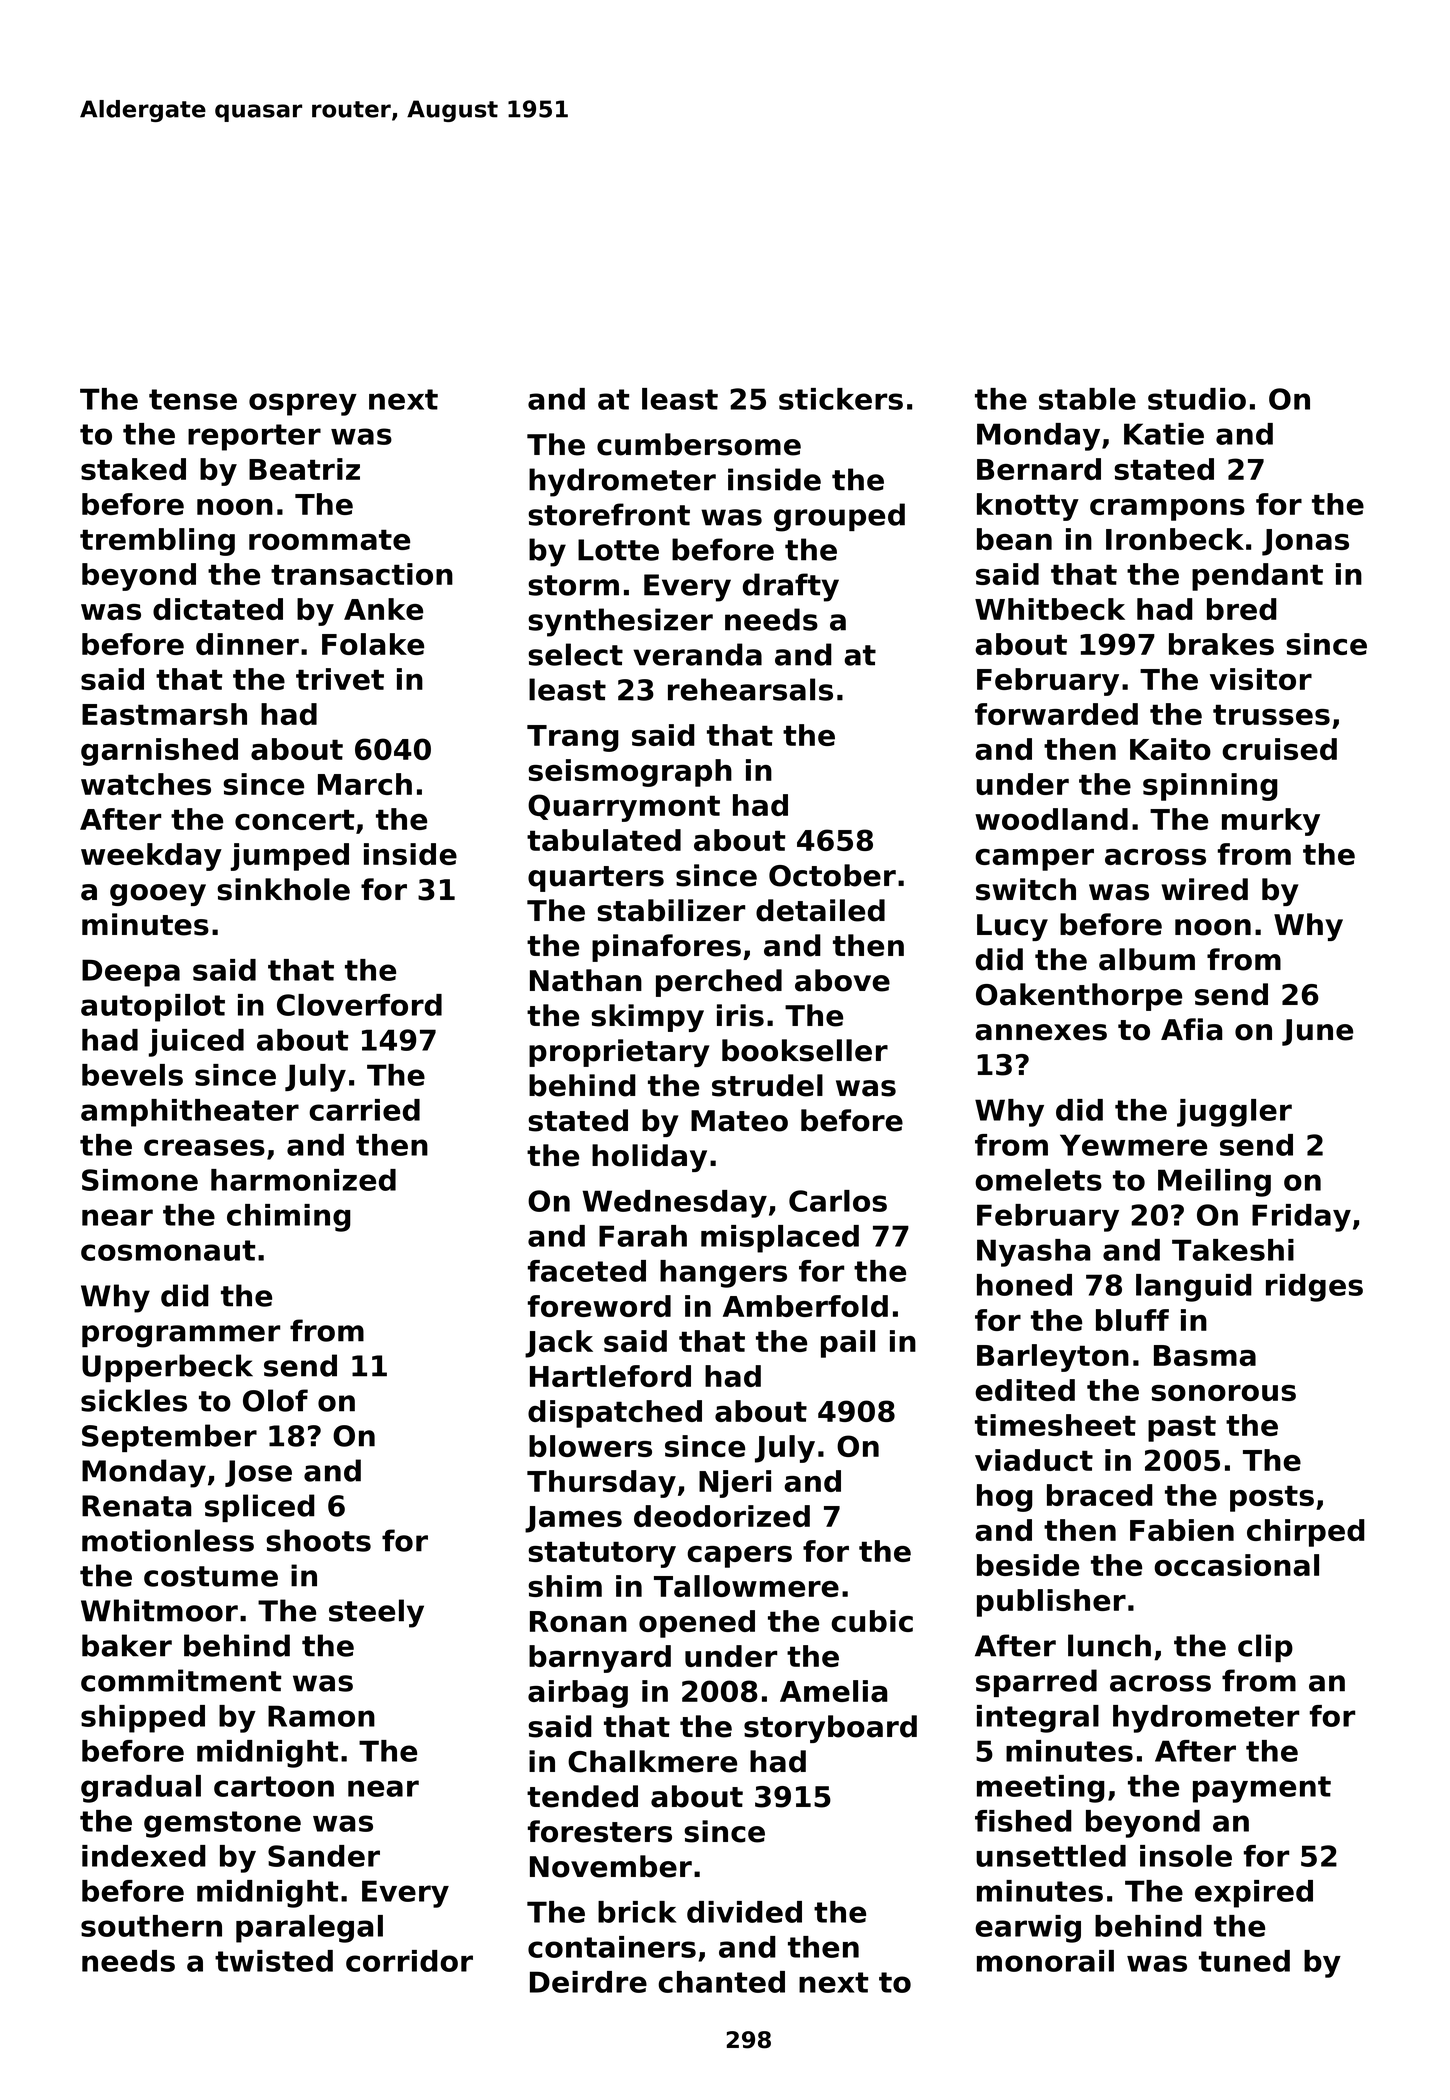 This screenshot has height=2100, width=1450. Describe the element at coordinates (697, 654) in the screenshot. I see `veranda` at that location.
